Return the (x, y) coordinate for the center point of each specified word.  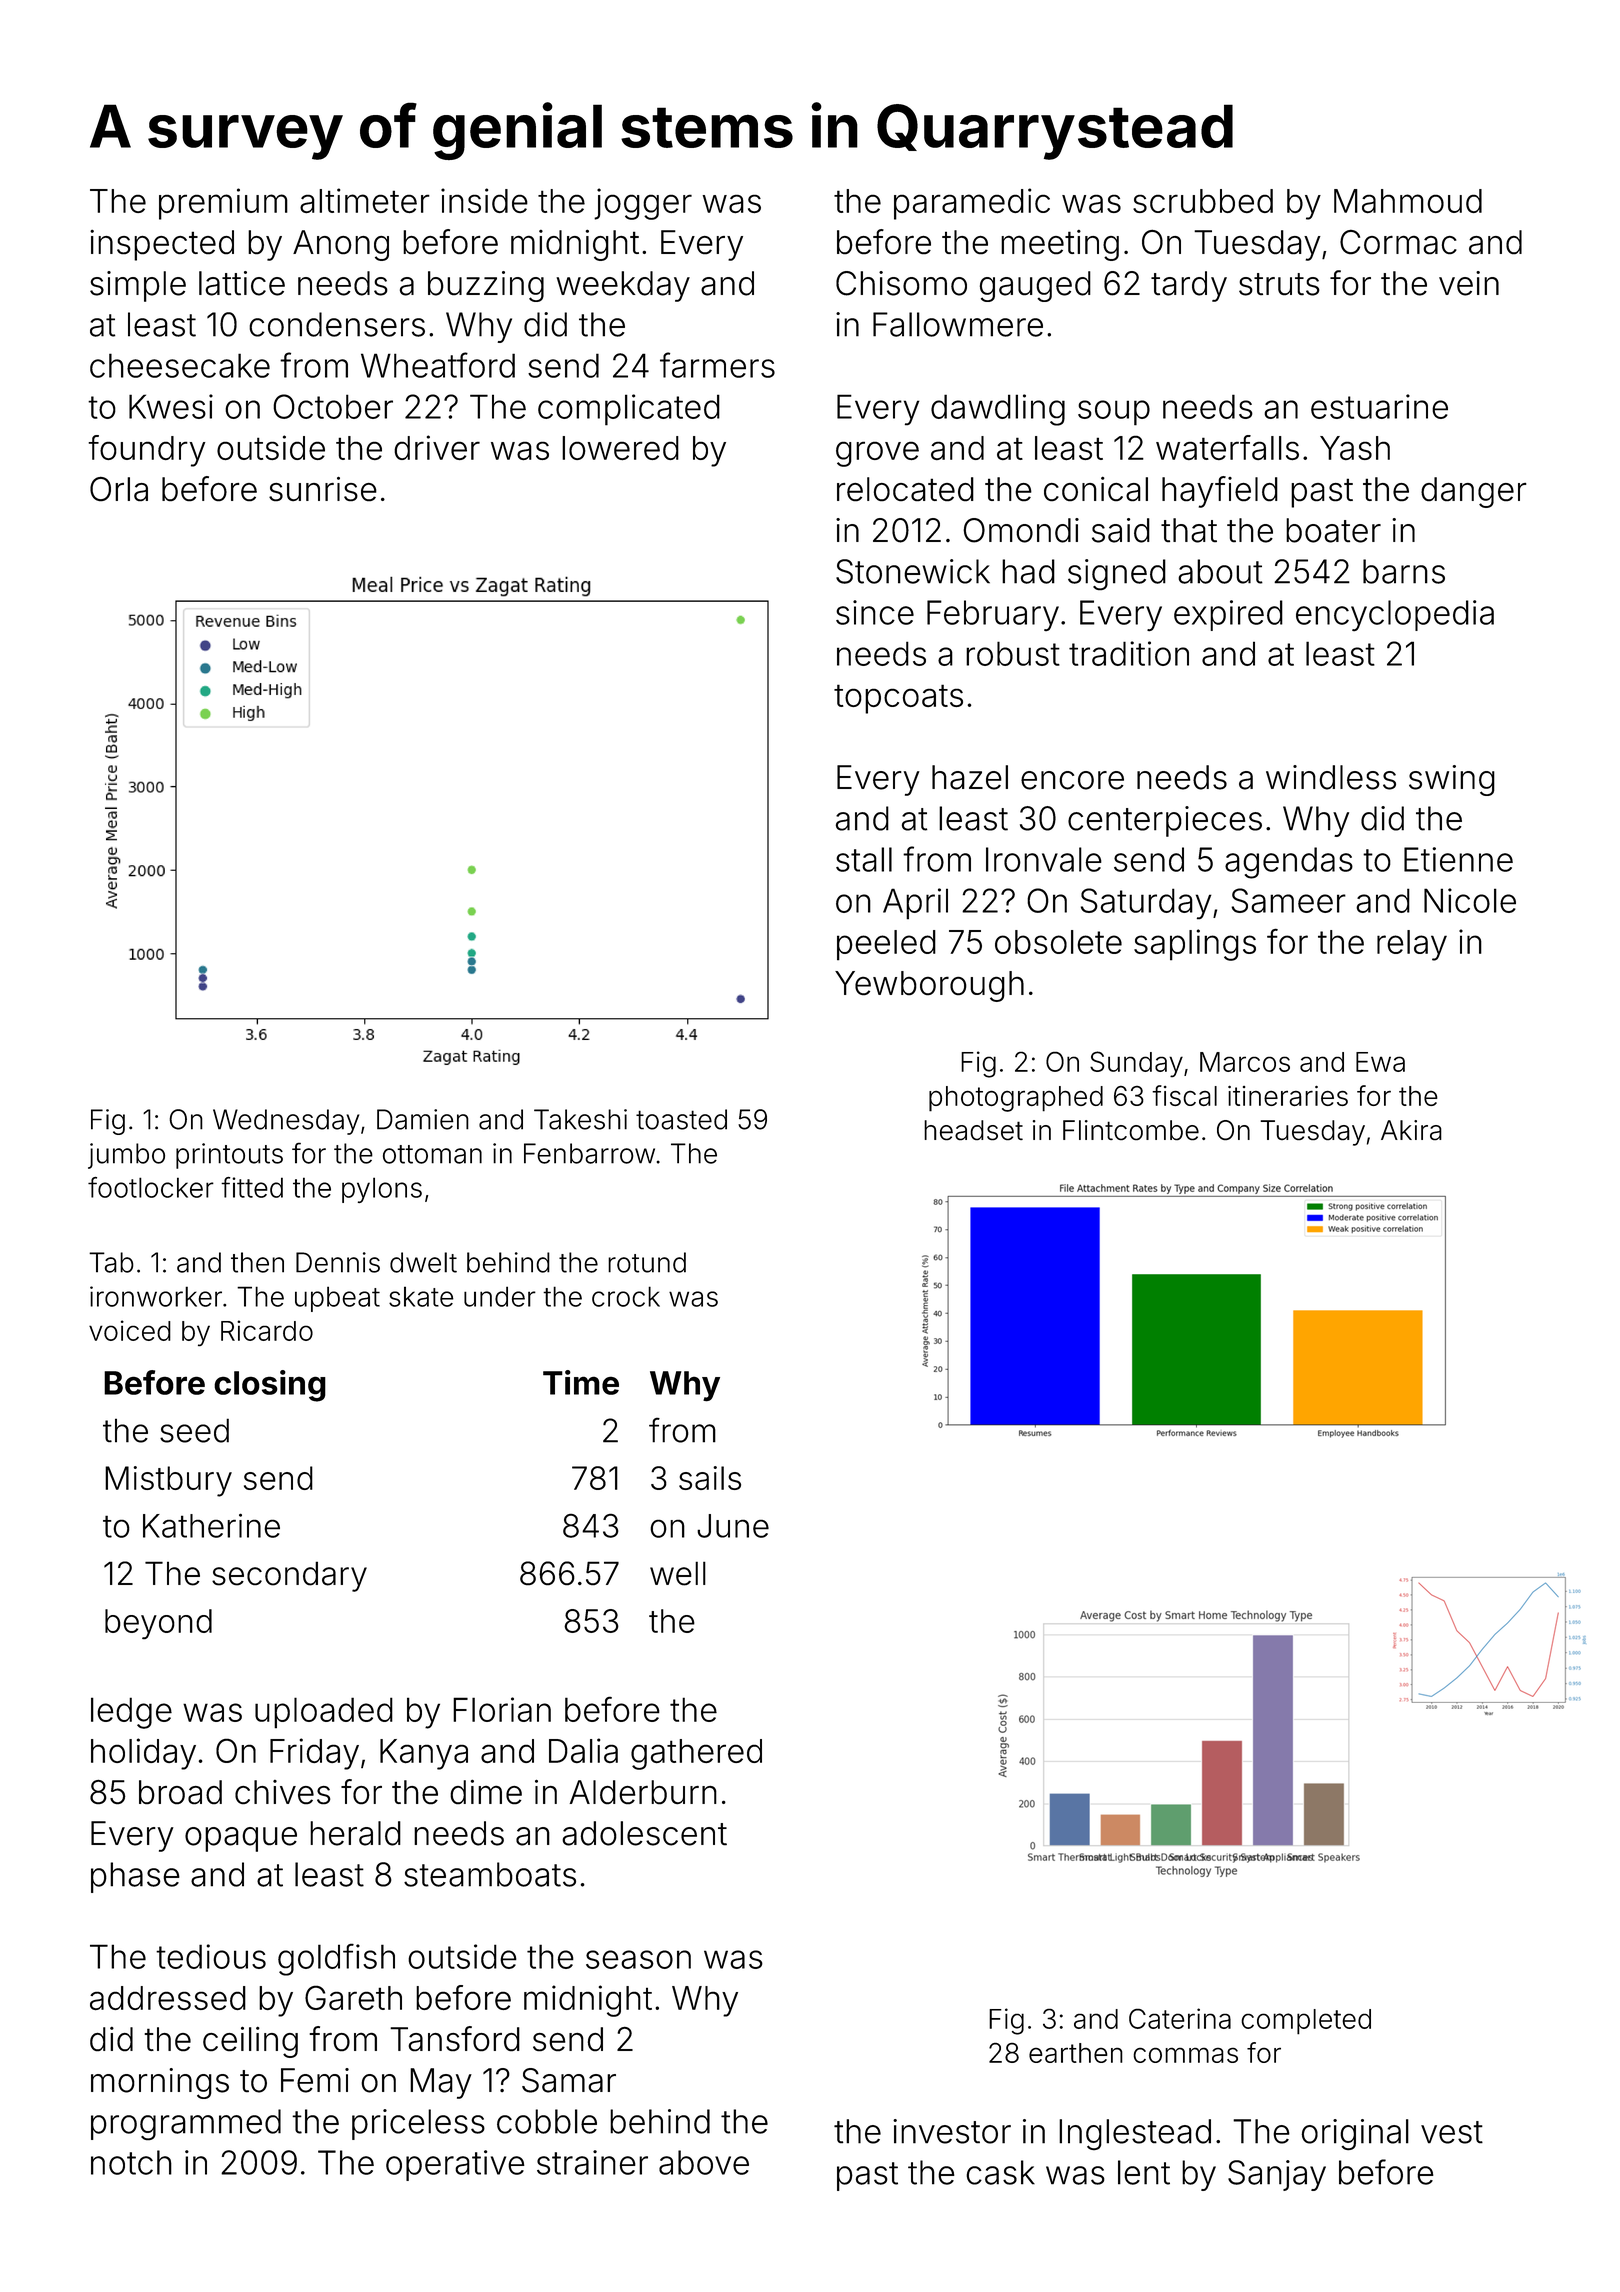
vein (1469, 283)
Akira (1411, 1130)
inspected (162, 245)
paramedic (972, 204)
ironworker (156, 1296)
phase (135, 1877)
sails (710, 1478)
